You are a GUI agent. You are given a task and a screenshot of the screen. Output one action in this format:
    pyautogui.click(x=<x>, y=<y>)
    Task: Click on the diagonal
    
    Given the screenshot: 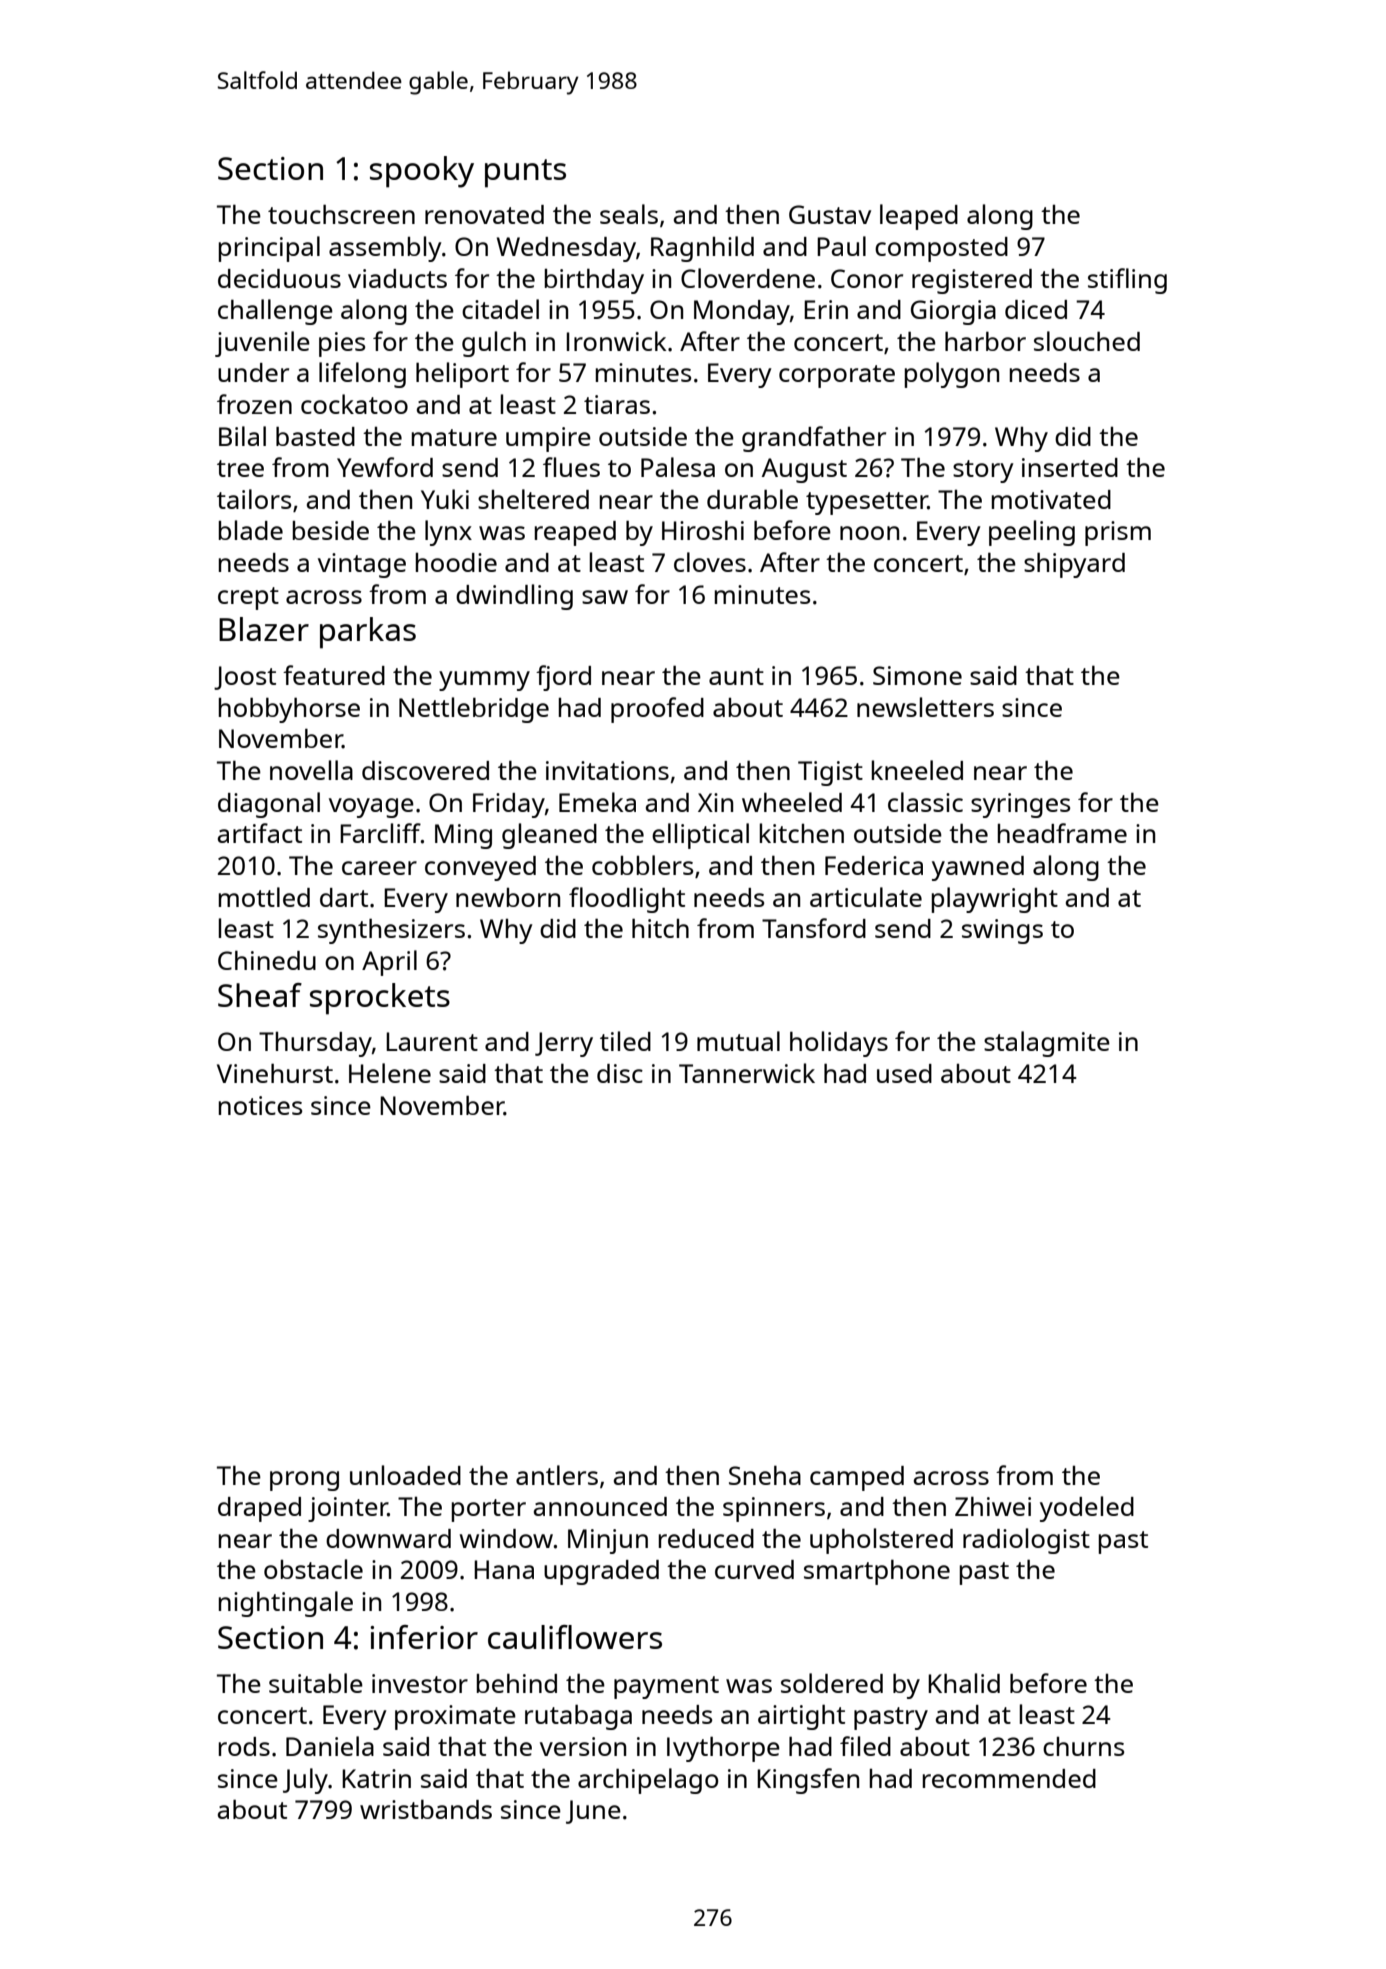 What is the action you would take?
    pyautogui.click(x=269, y=805)
